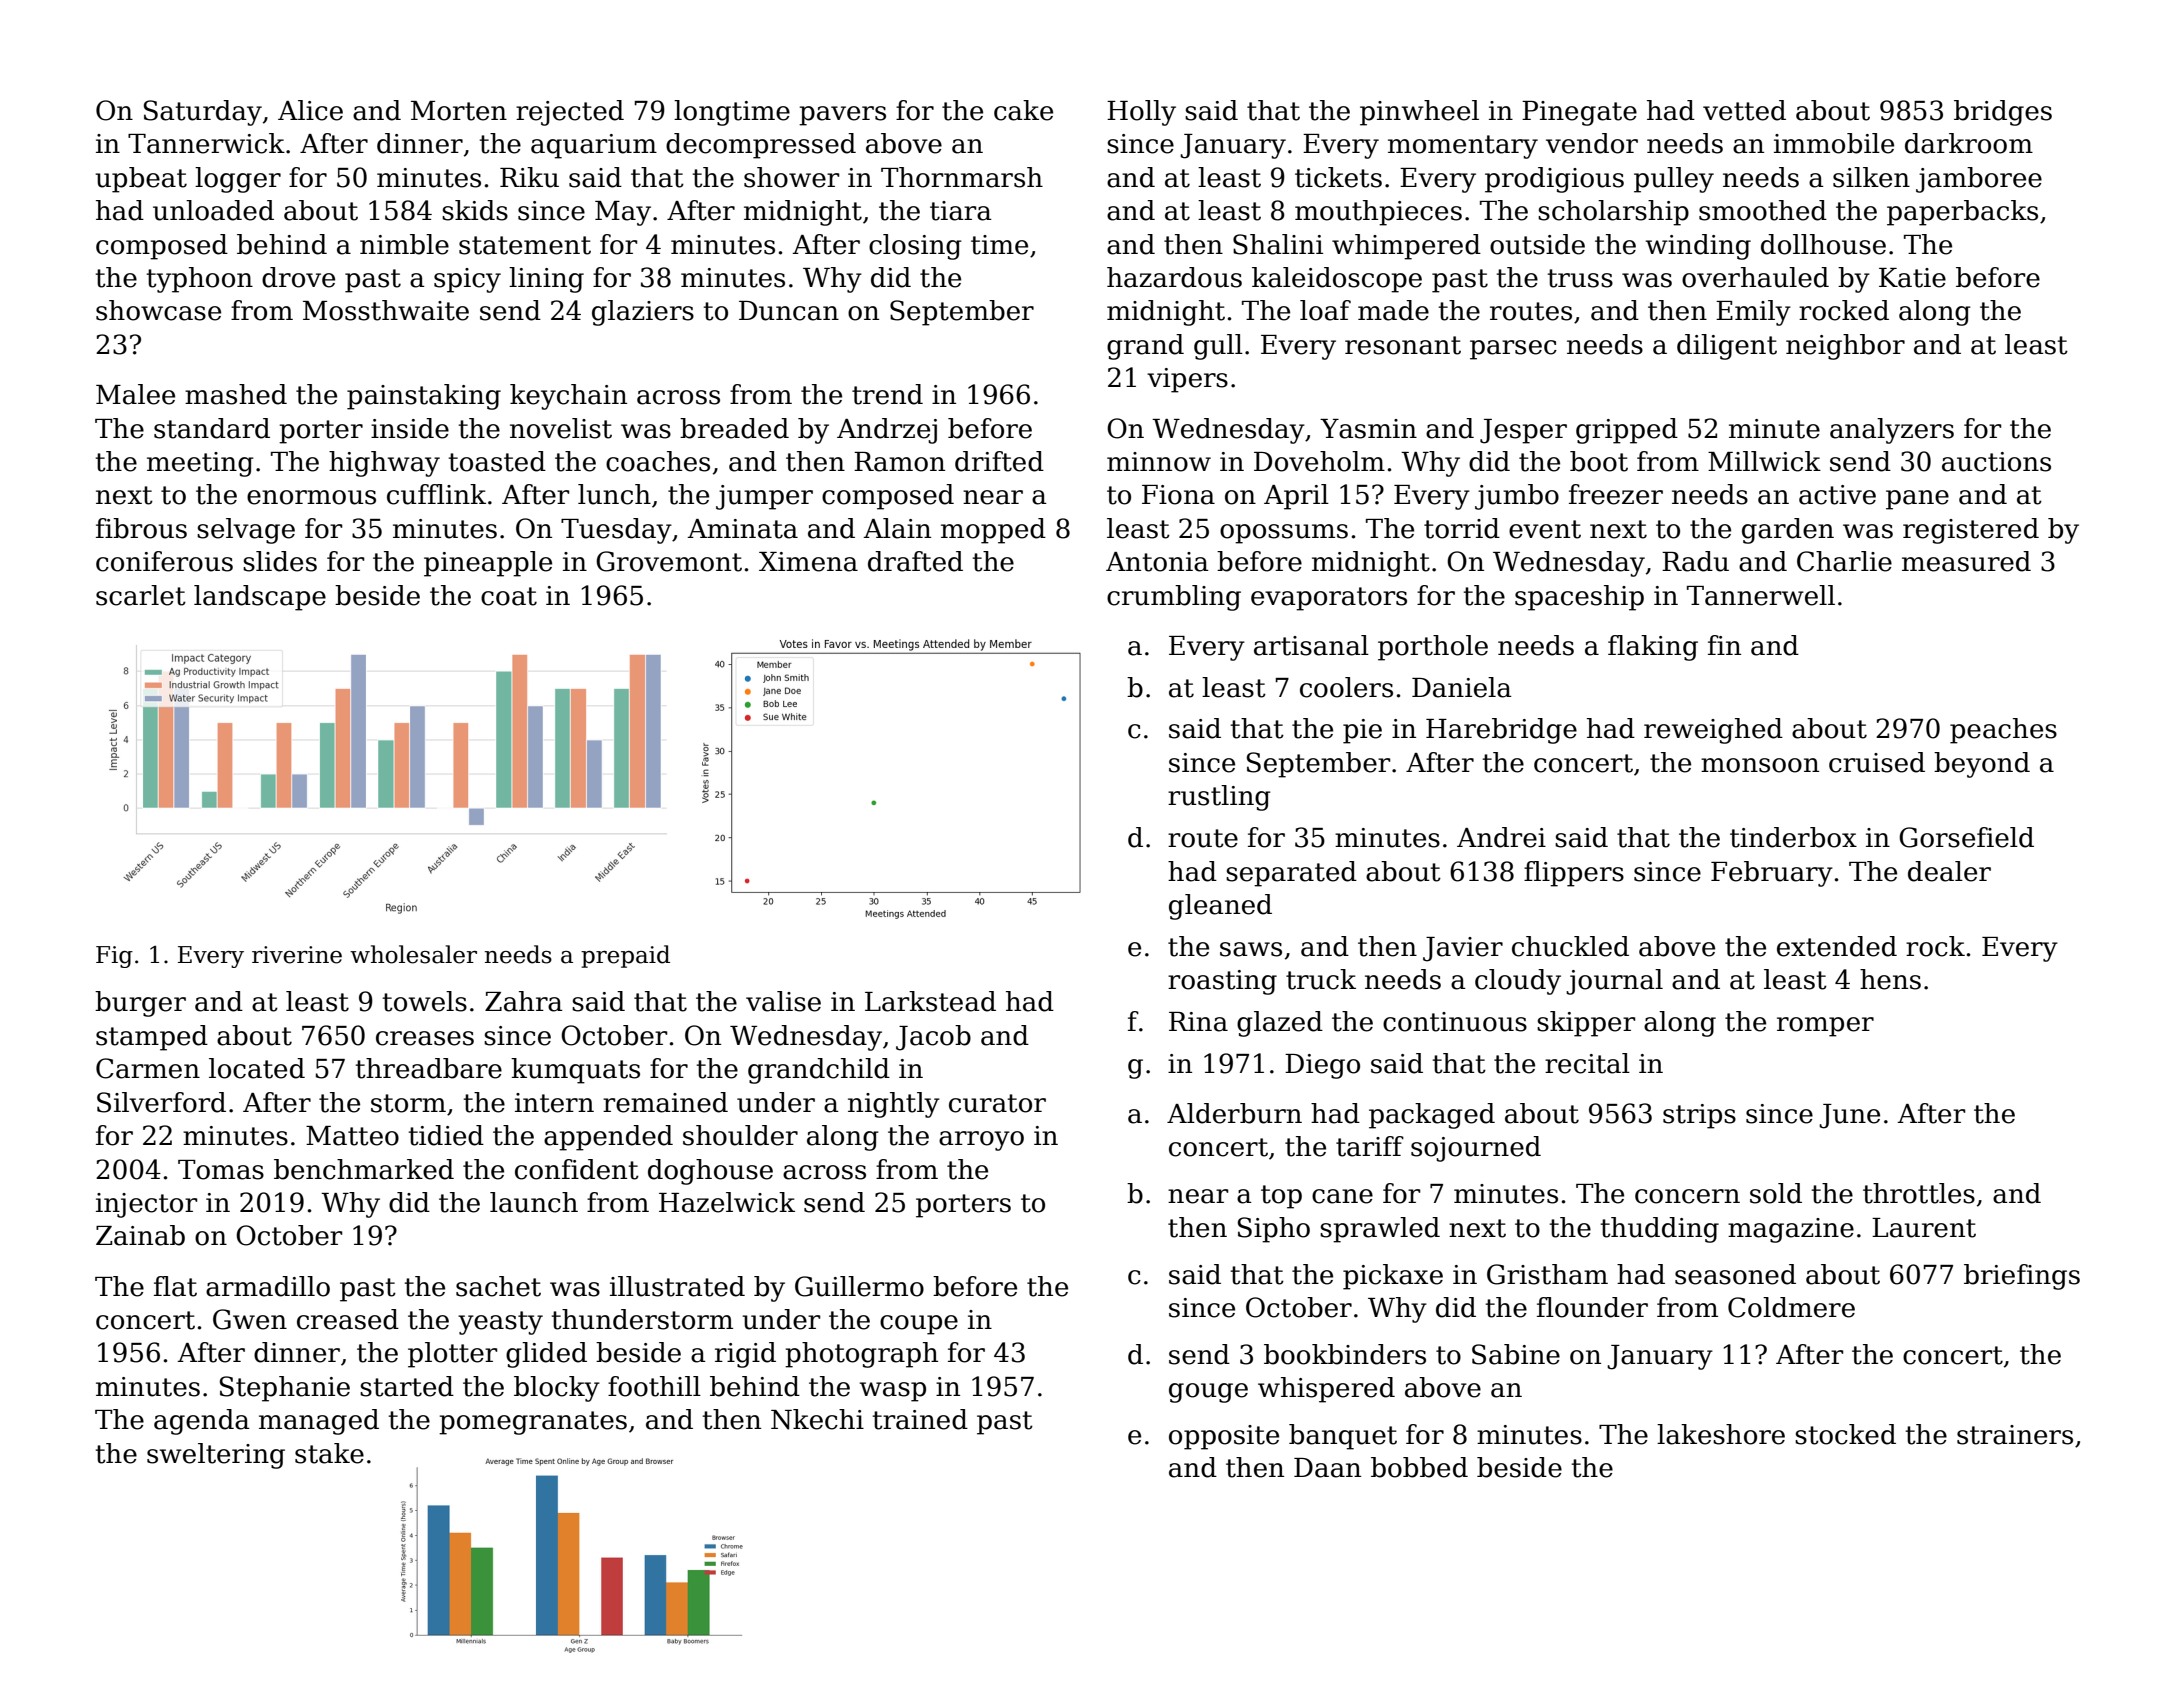 Image resolution: width=2178 pixels, height=1683 pixels. Describe the element at coordinates (894, 1105) in the document. I see `nightly` at that location.
